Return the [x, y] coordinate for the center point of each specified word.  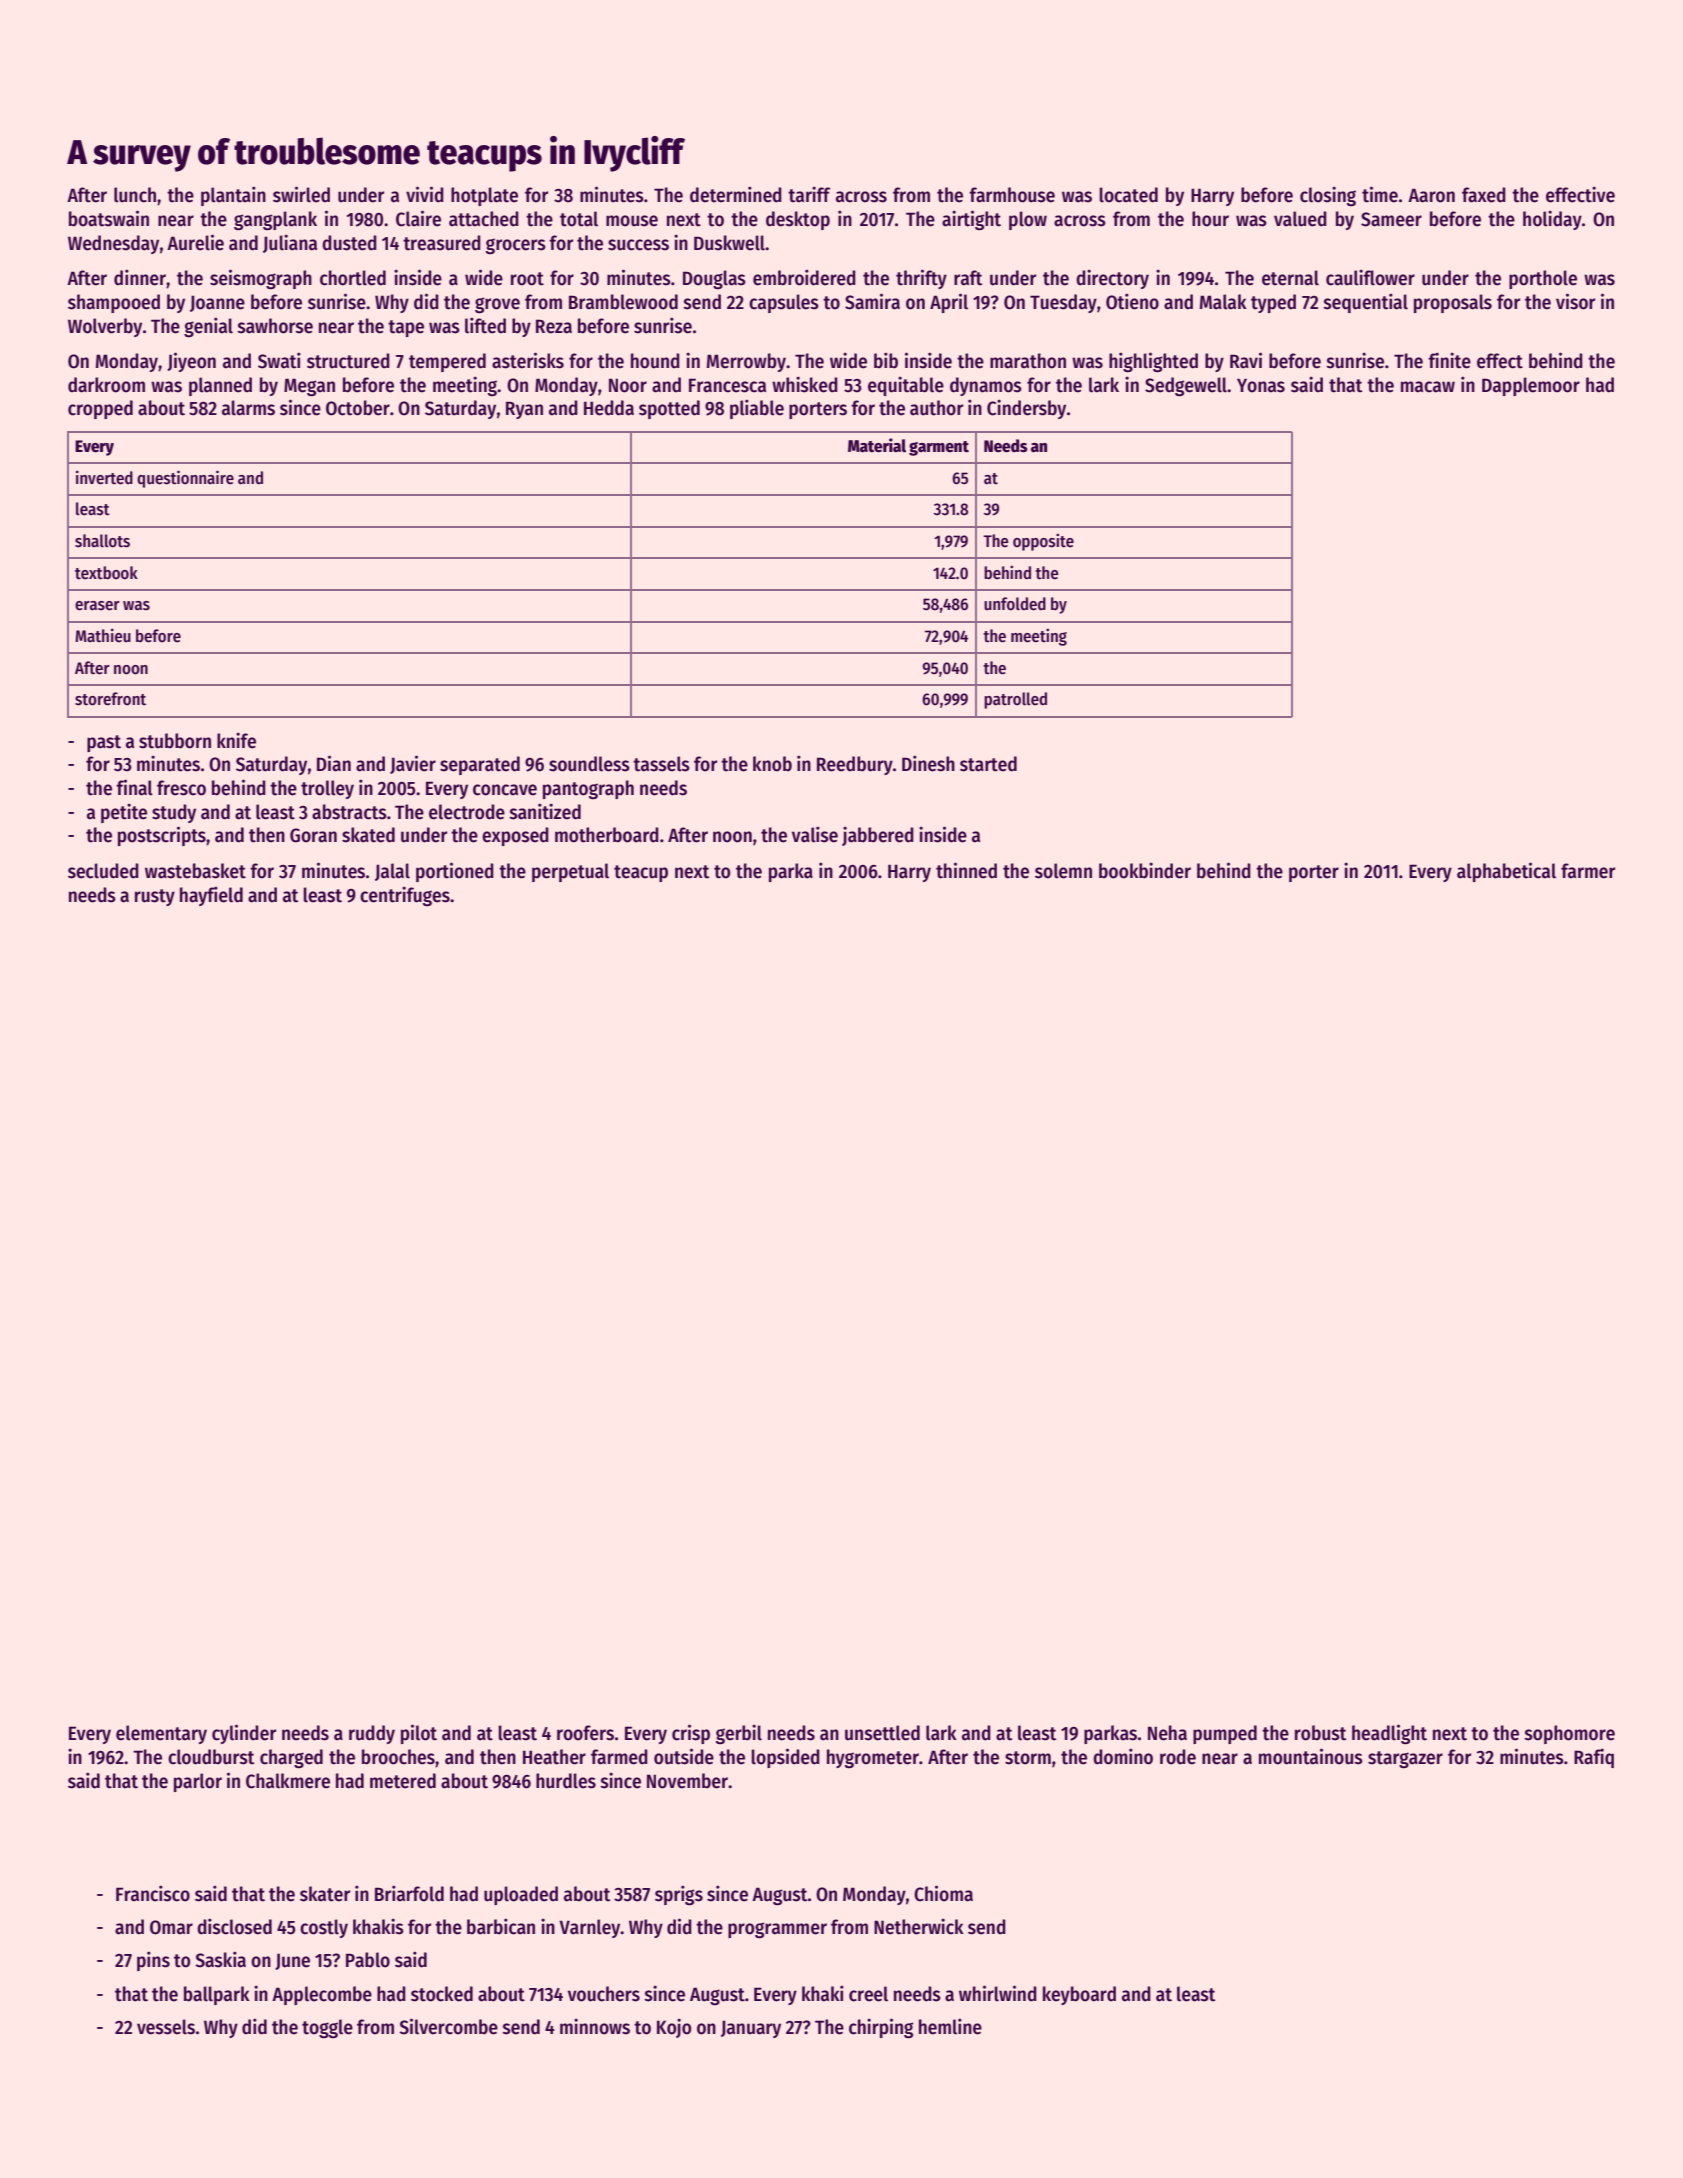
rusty [155, 897]
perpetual [570, 872]
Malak [1223, 302]
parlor [198, 1782]
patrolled [1015, 700]
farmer [1588, 871]
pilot [419, 1734]
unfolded [1015, 604]
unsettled [882, 1733]
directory [1112, 279]
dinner [140, 277]
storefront [110, 699]
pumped [1225, 1734]
